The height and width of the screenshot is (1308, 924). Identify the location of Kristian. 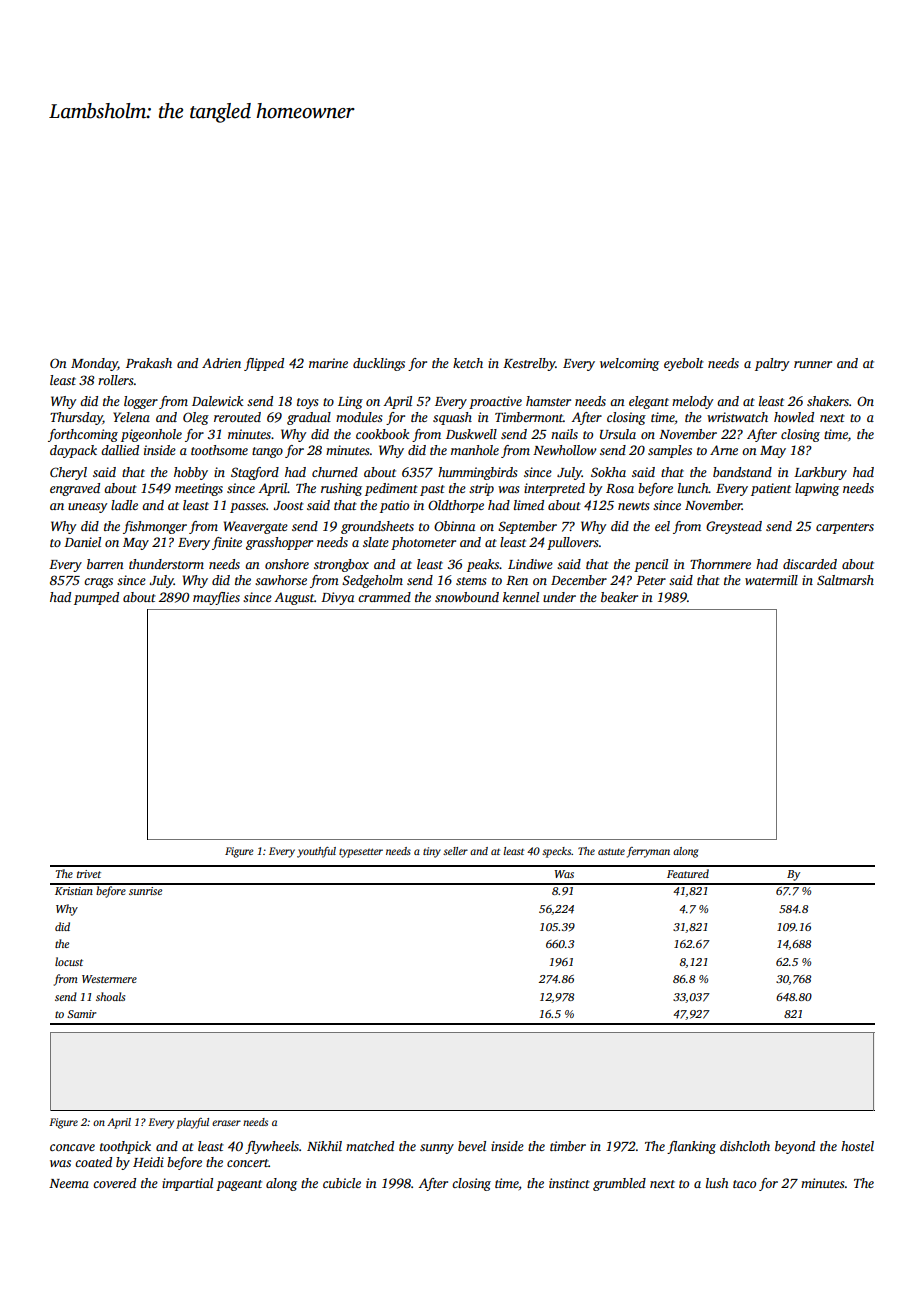
(74, 891).
